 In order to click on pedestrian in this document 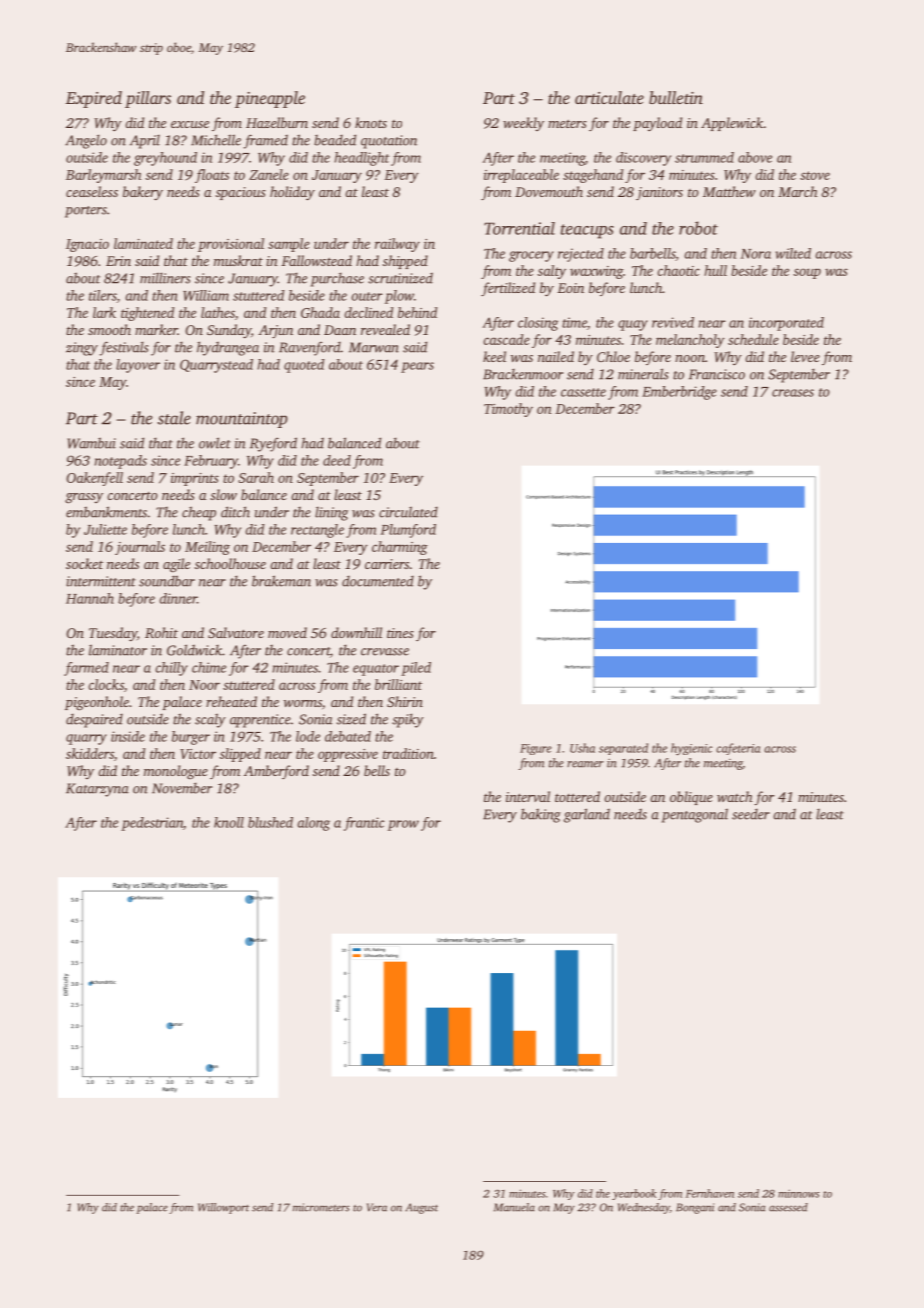, I will do `click(152, 824)`.
